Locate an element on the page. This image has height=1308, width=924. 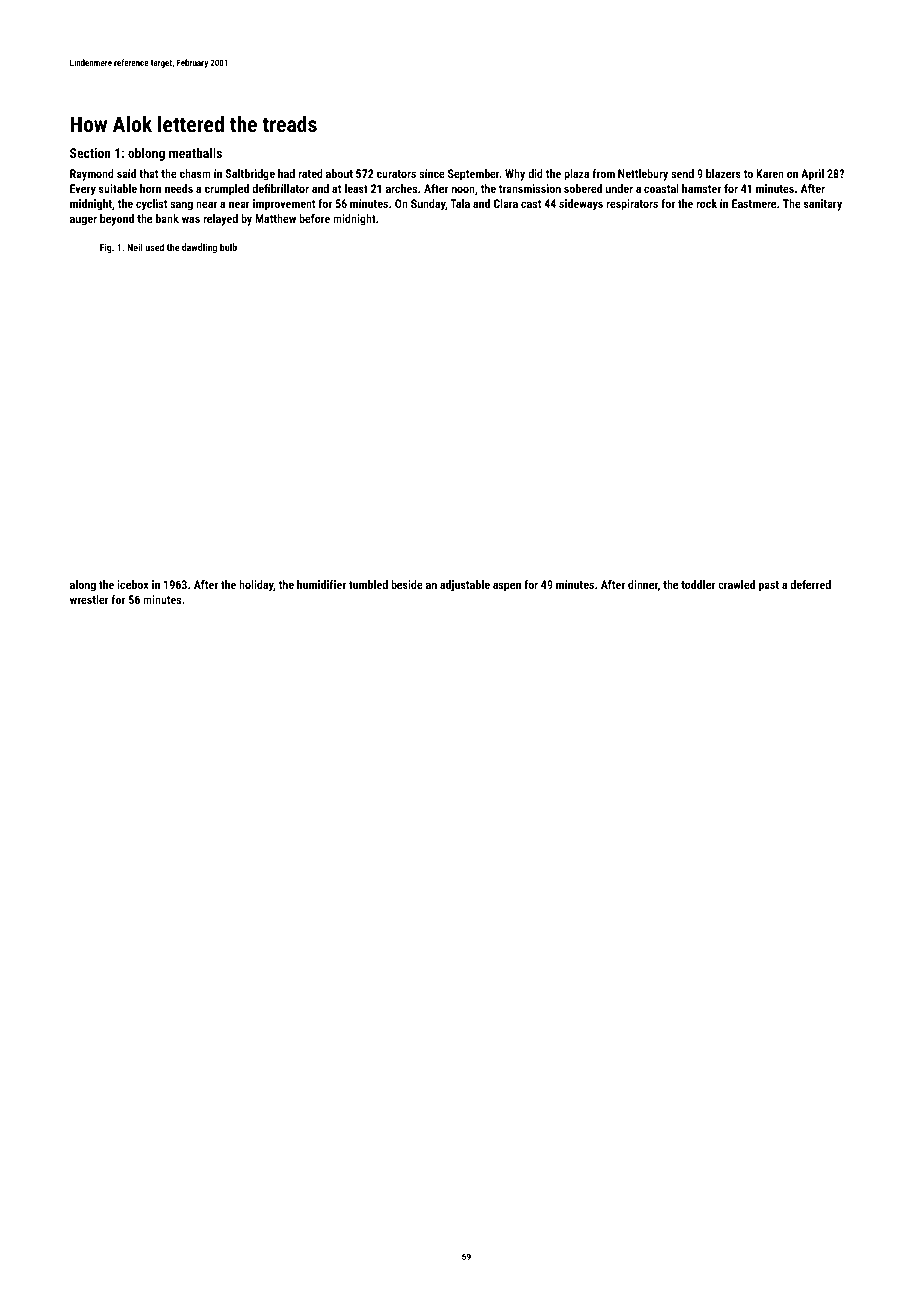
dawdling is located at coordinates (199, 248).
